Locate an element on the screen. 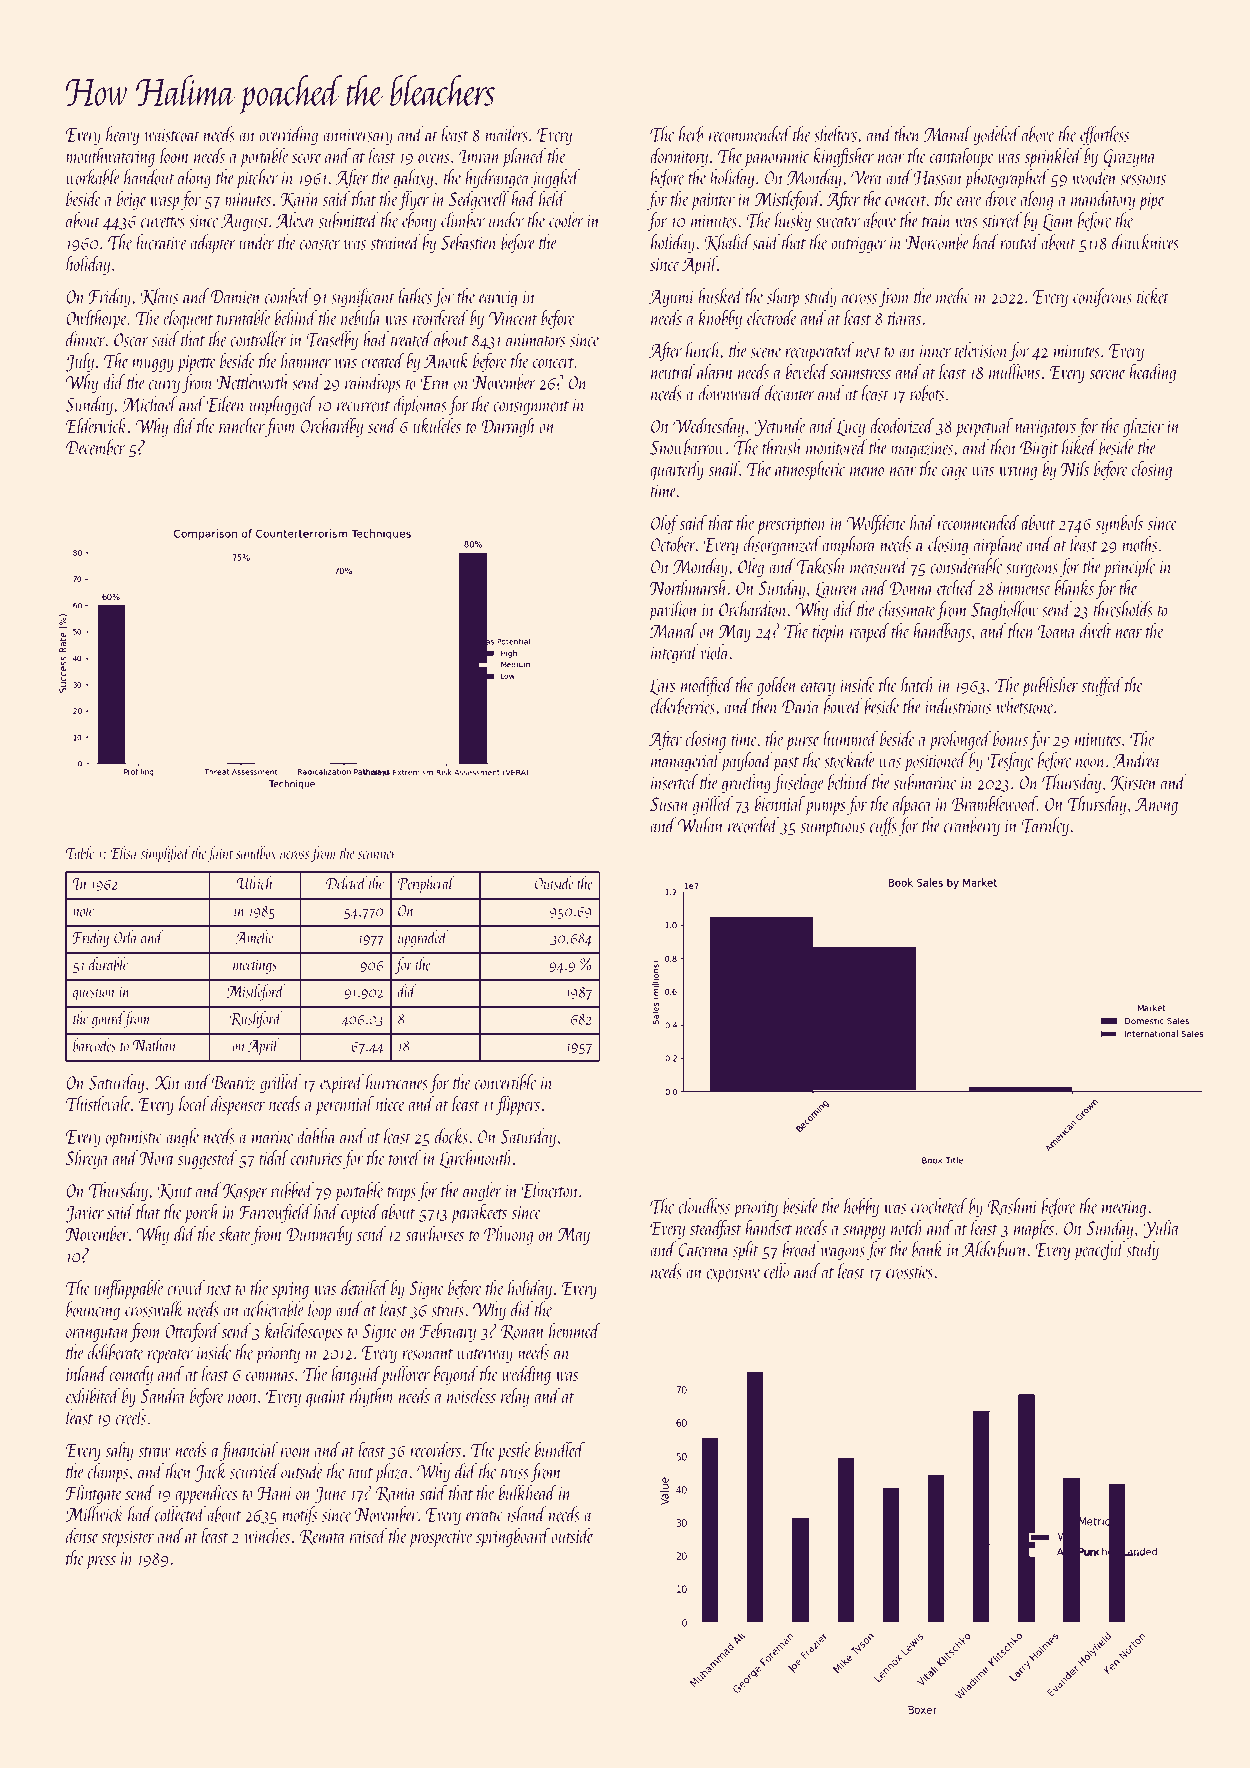 This screenshot has height=1768, width=1250. inserted is located at coordinates (674, 782).
